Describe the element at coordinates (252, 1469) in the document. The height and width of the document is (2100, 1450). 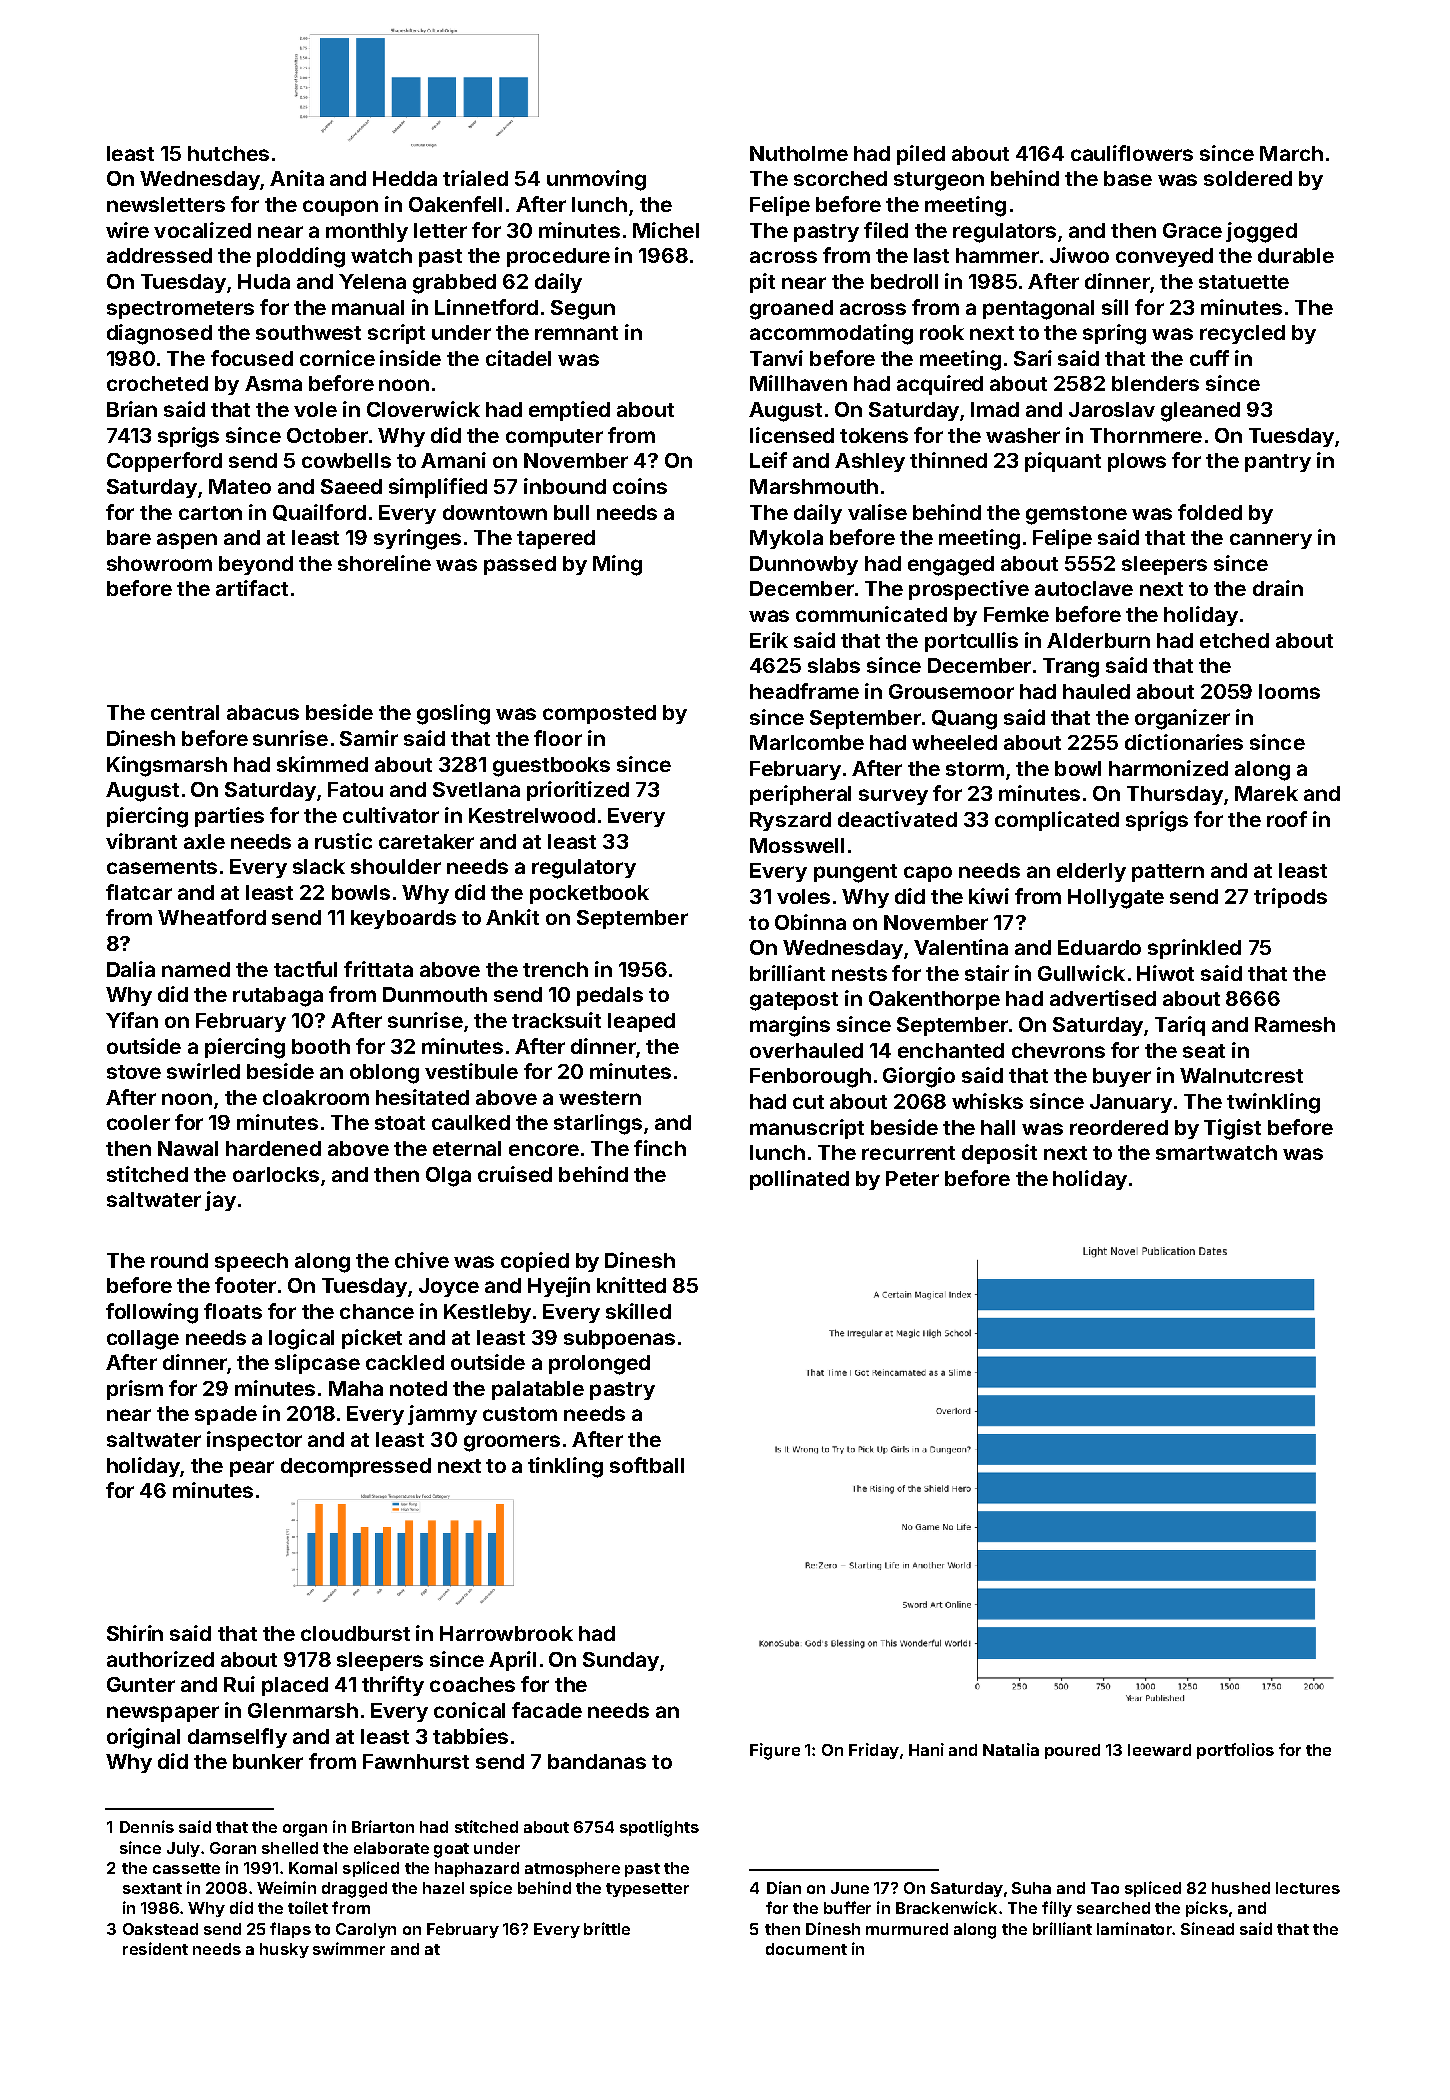
I see `pear` at that location.
